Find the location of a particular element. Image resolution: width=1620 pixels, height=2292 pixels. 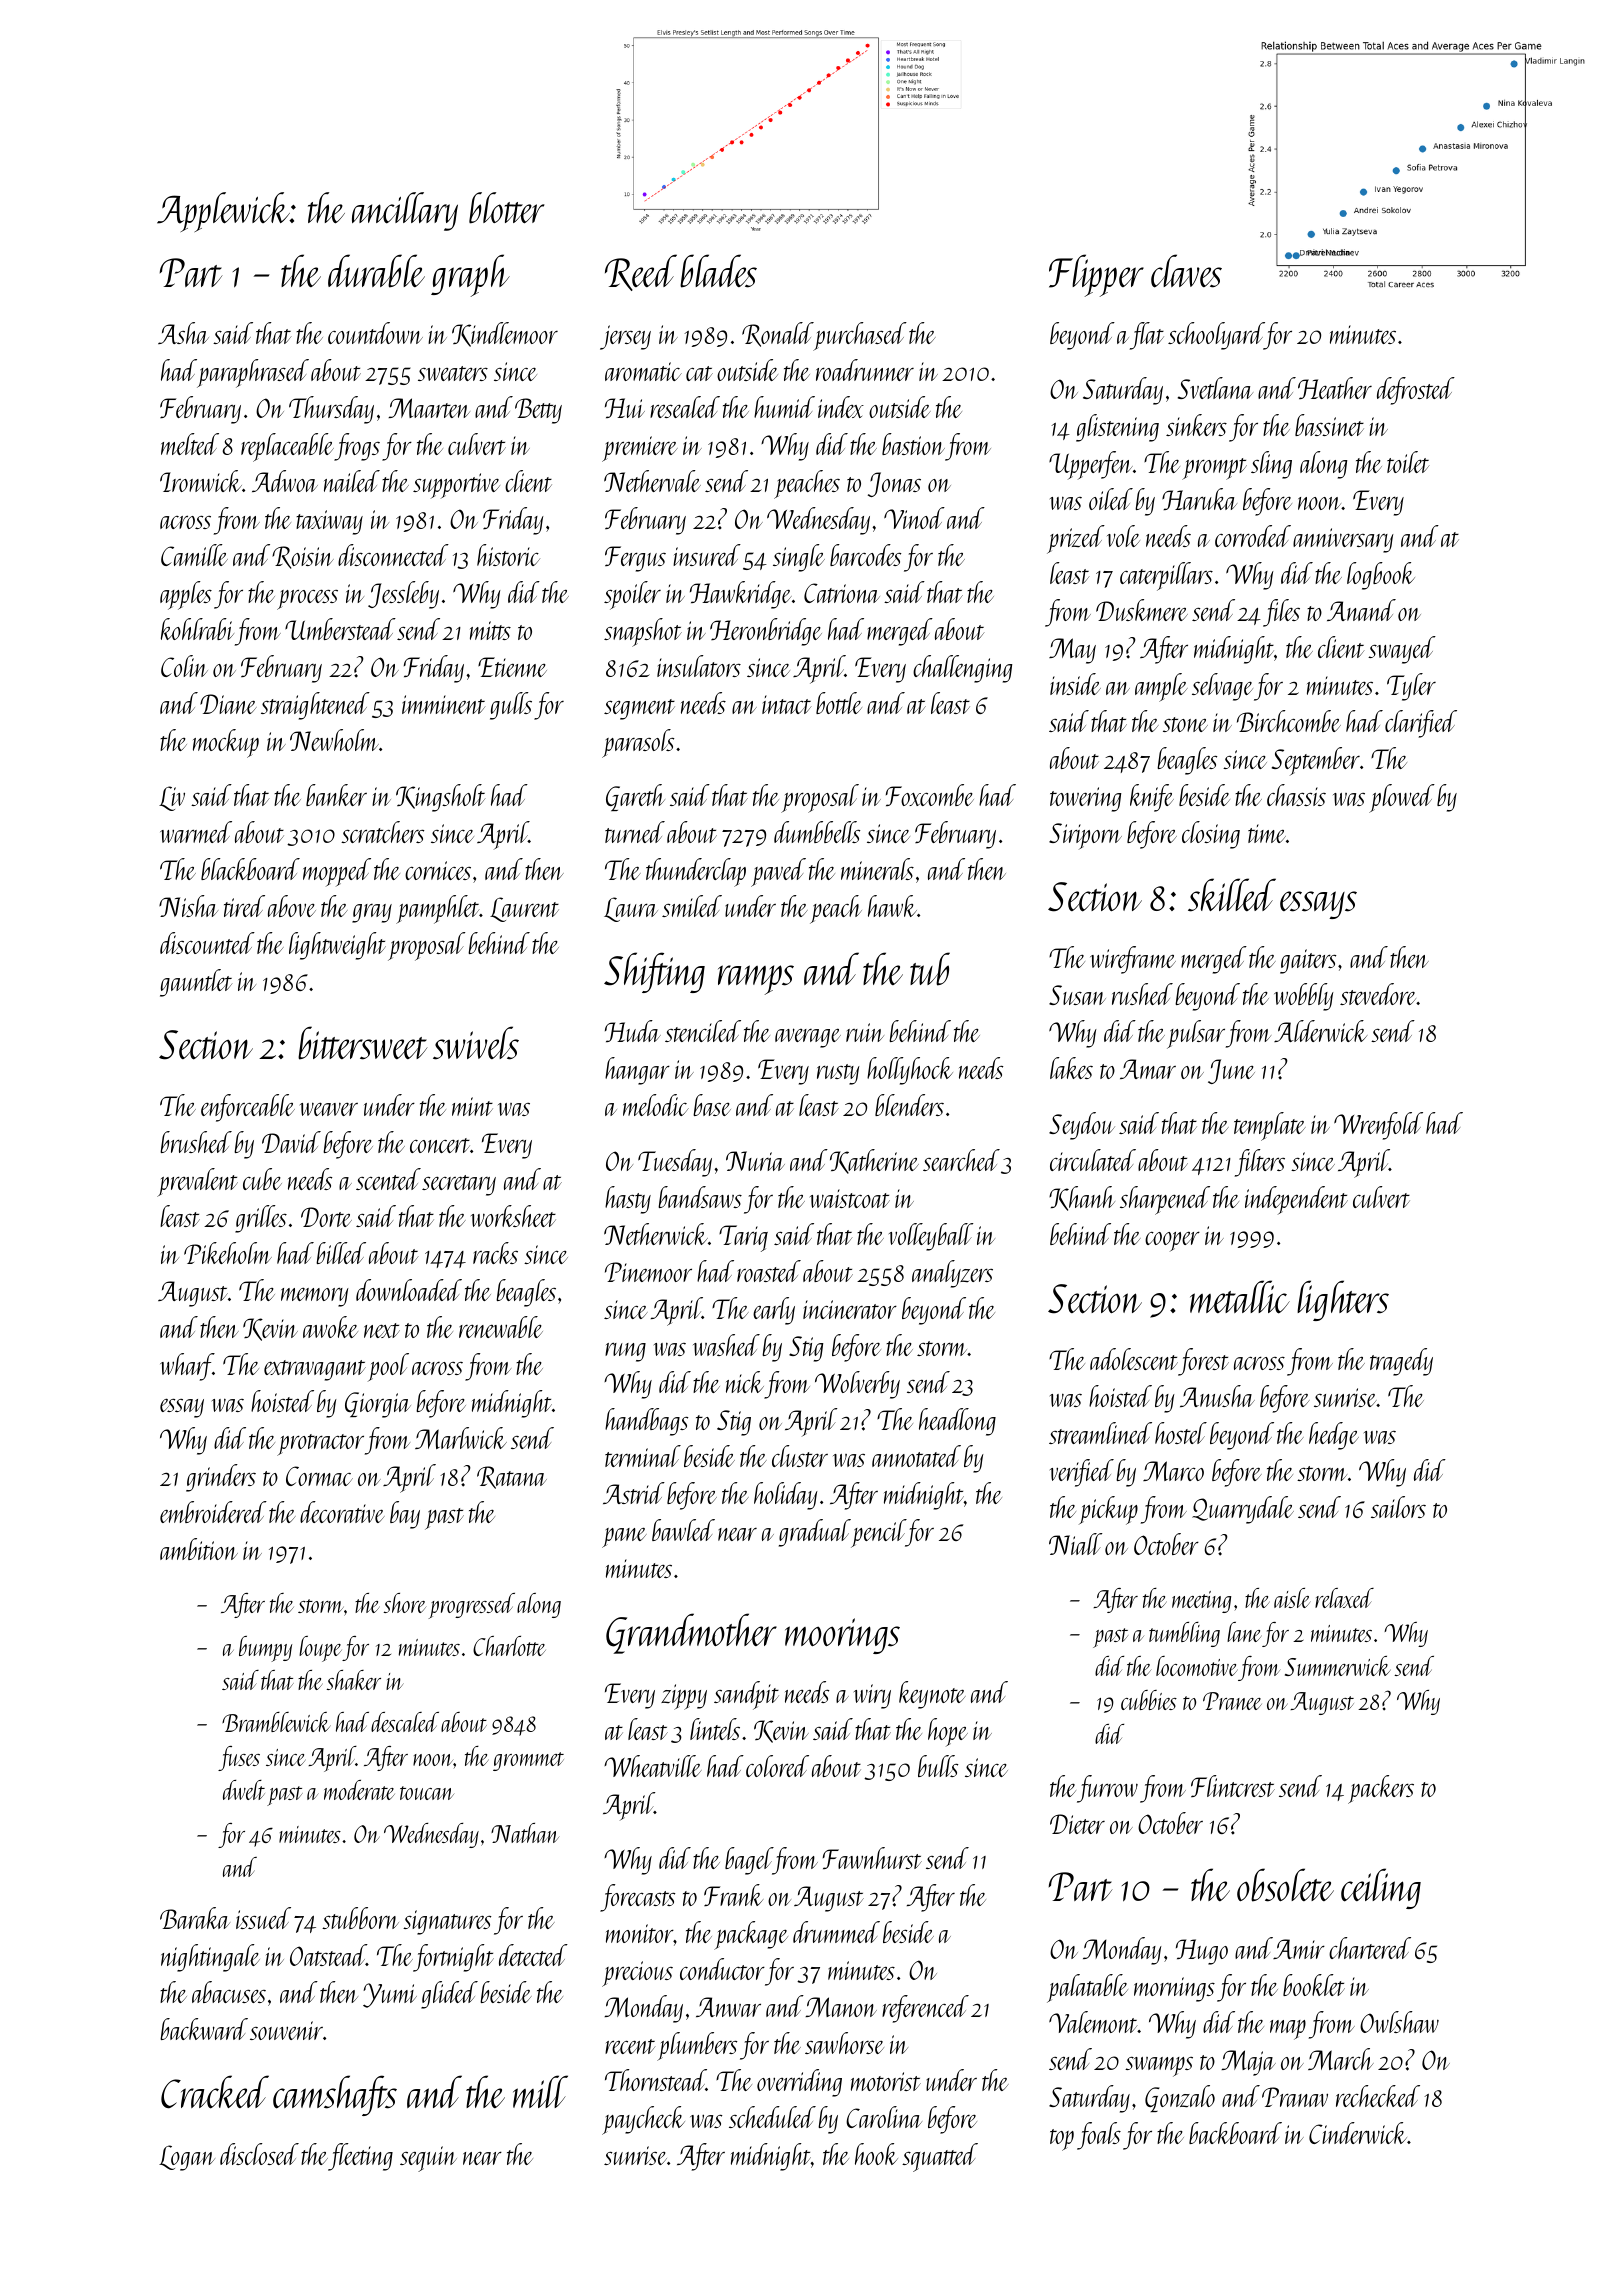

Asha is located at coordinates (183, 333).
